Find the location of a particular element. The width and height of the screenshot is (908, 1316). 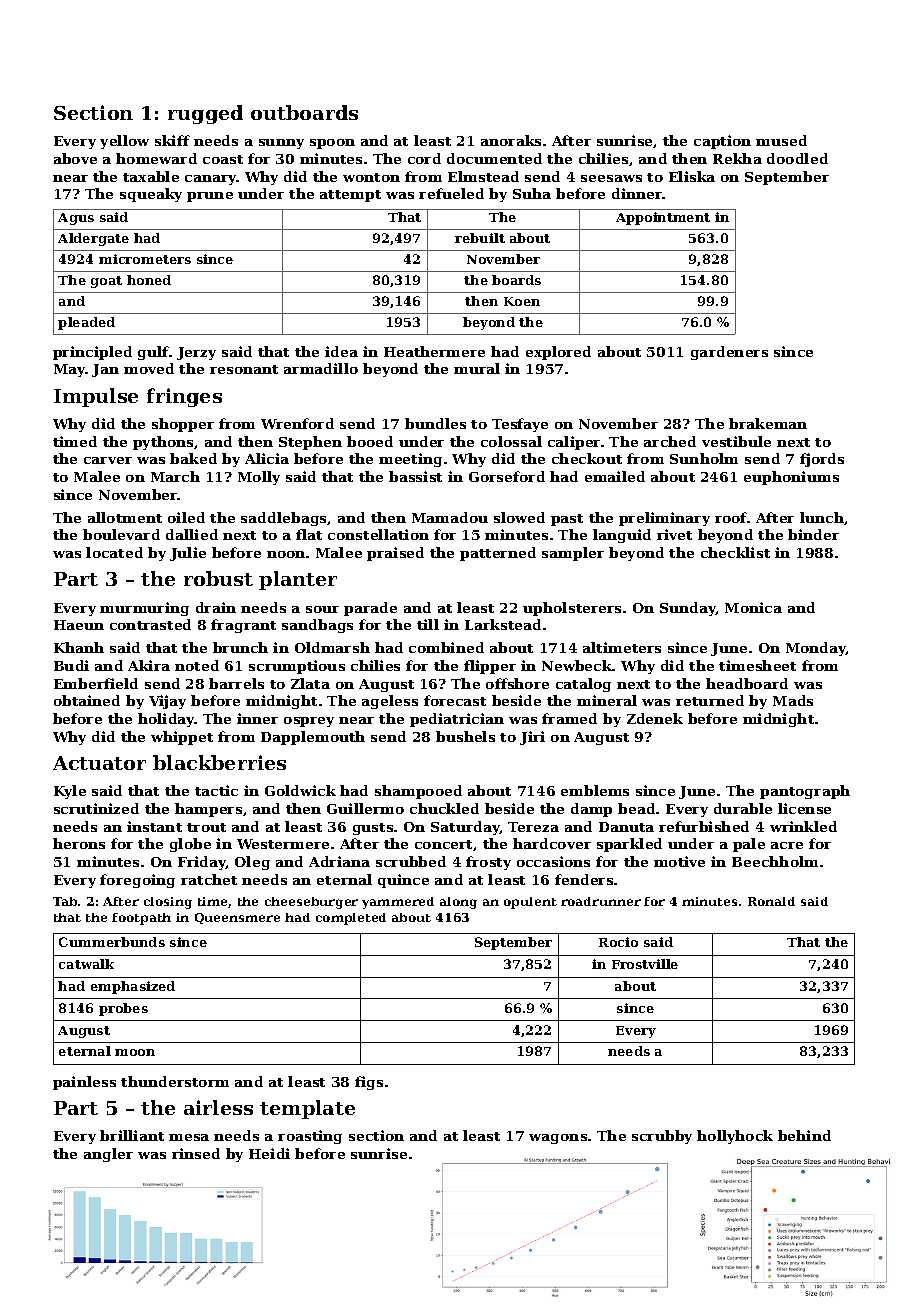

documented is located at coordinates (494, 158).
